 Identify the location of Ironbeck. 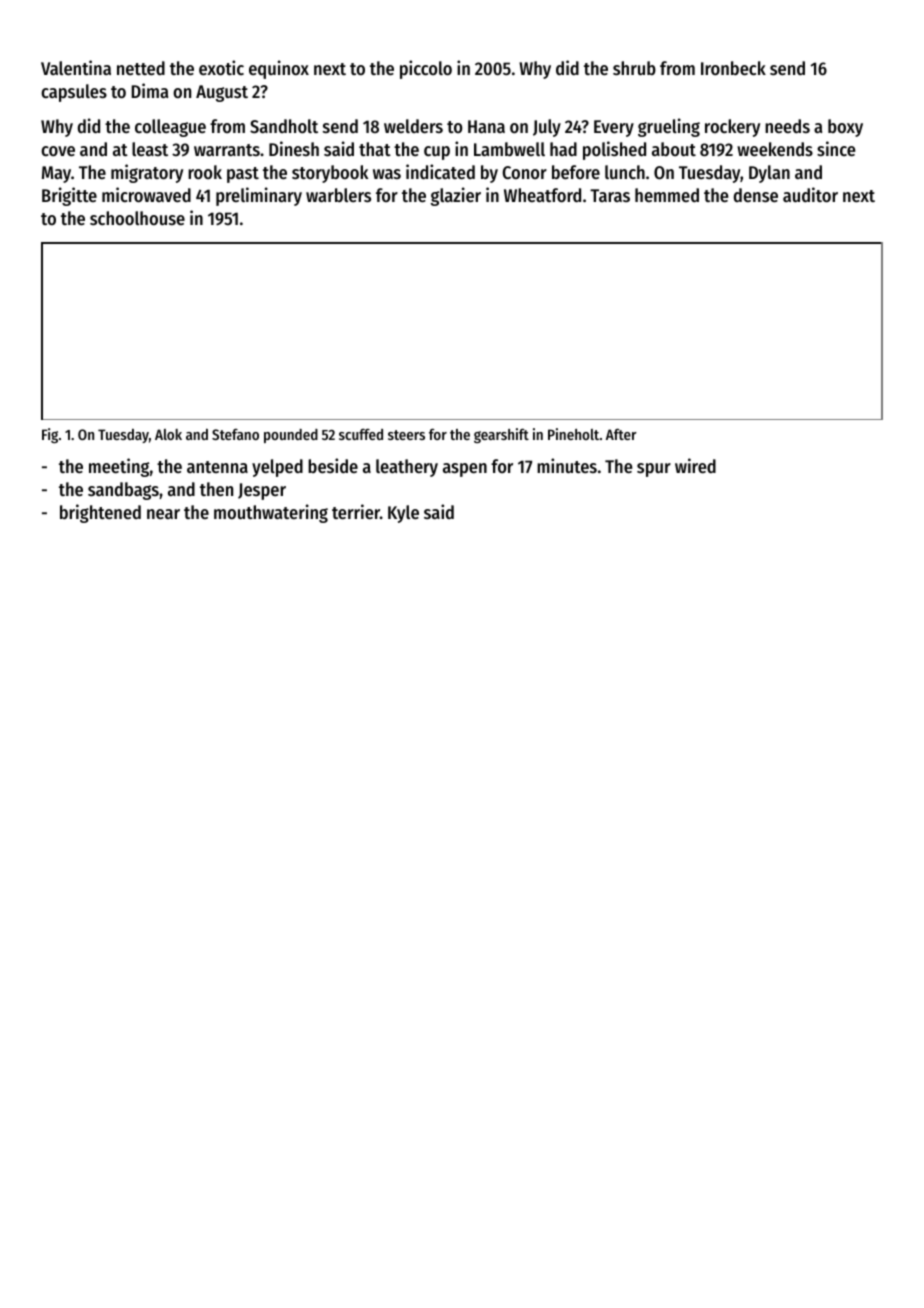
(733, 68).
